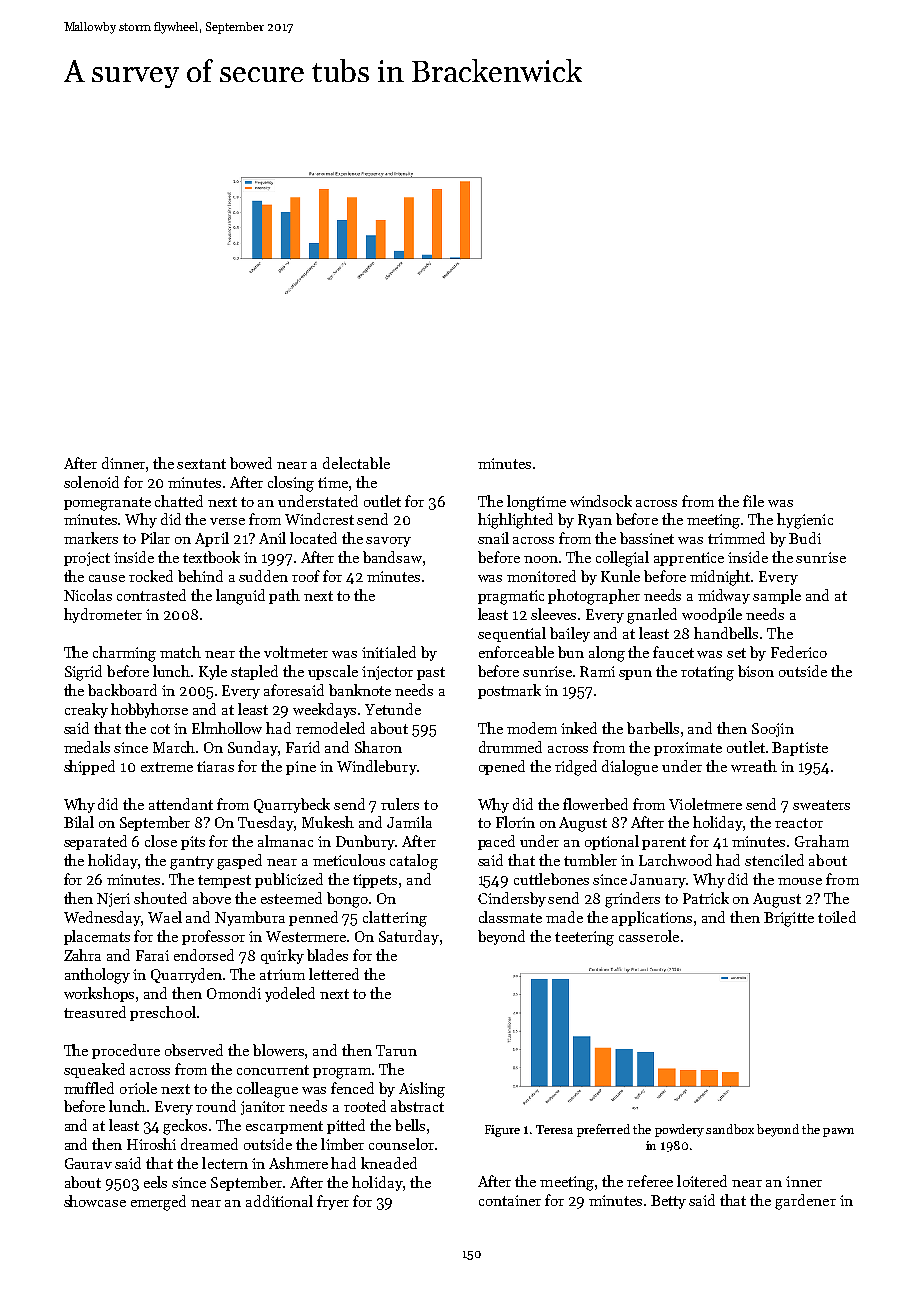 The height and width of the document is (1308, 924). What do you see at coordinates (215, 766) in the document?
I see `tiaras` at bounding box center [215, 766].
